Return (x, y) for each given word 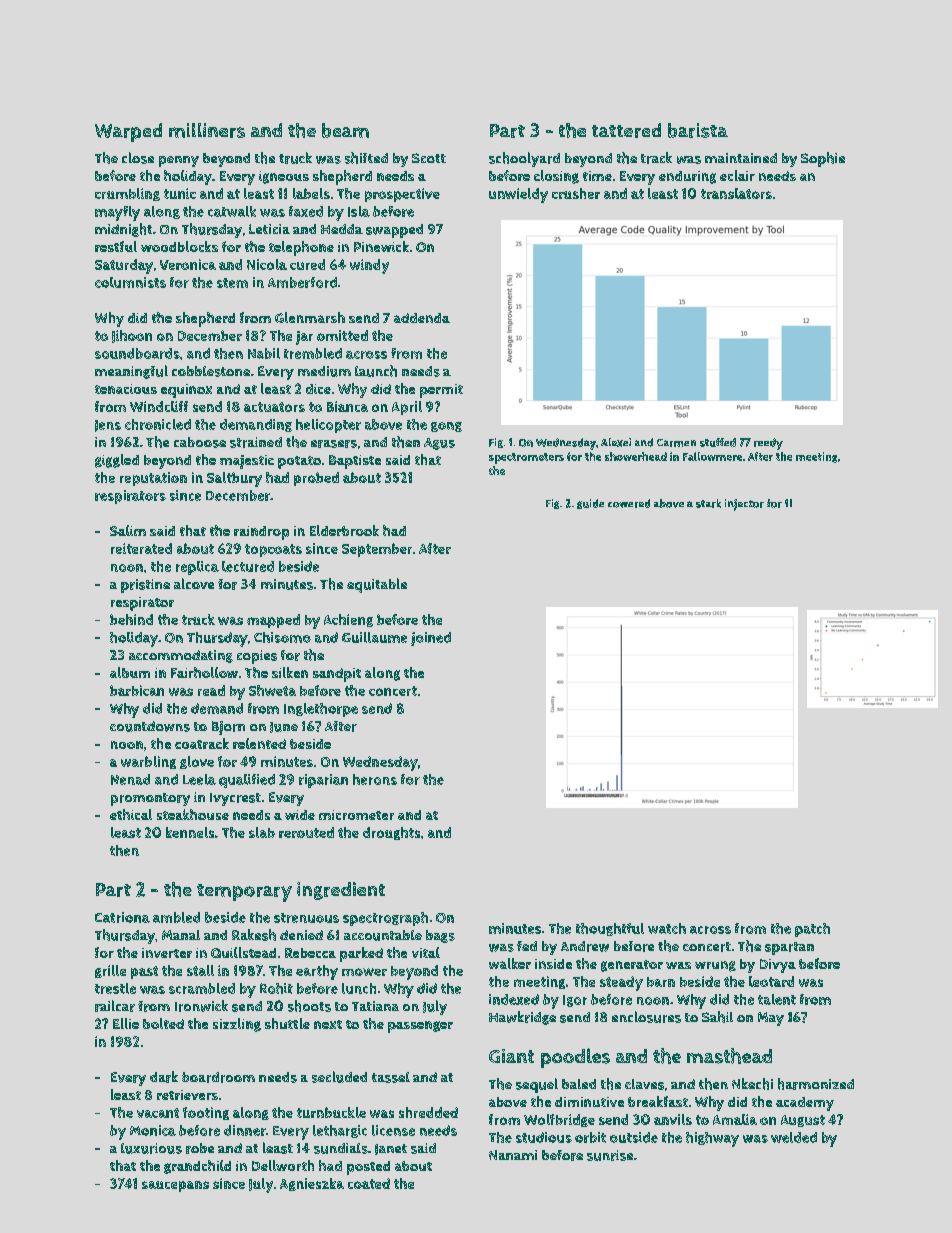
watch (667, 928)
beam (345, 130)
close (138, 158)
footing (206, 1113)
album (130, 672)
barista (698, 130)
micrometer (356, 815)
